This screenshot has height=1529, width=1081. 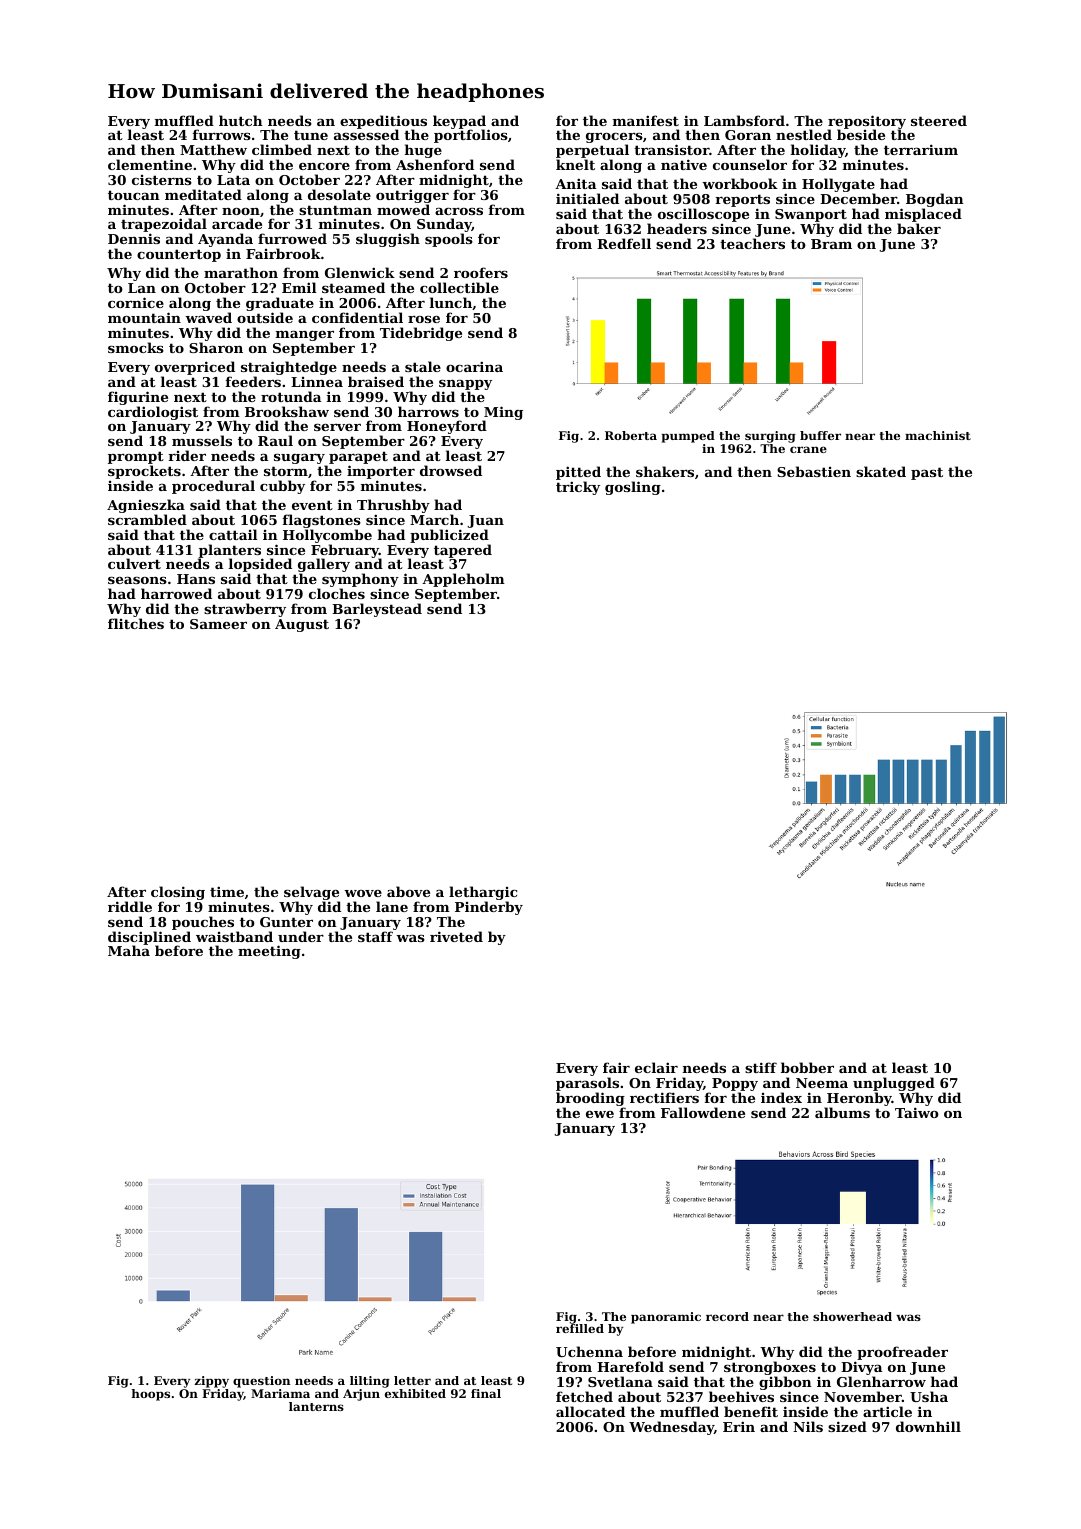 What do you see at coordinates (269, 952) in the screenshot?
I see `meeting` at bounding box center [269, 952].
